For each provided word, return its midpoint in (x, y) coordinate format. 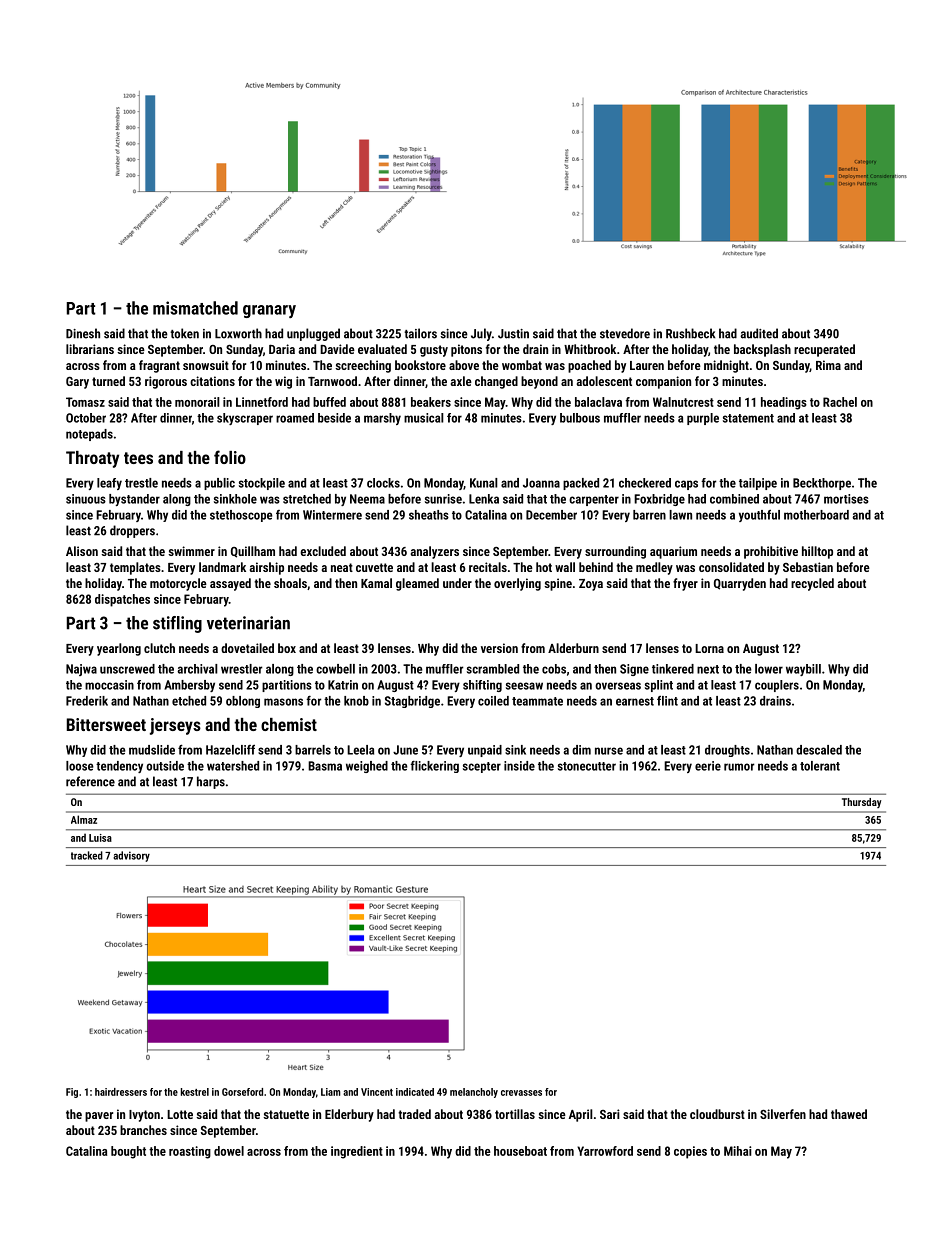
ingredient (357, 1152)
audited (759, 333)
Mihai (738, 1151)
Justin (513, 334)
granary (269, 311)
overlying (517, 584)
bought (128, 1152)
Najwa (81, 670)
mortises (846, 499)
